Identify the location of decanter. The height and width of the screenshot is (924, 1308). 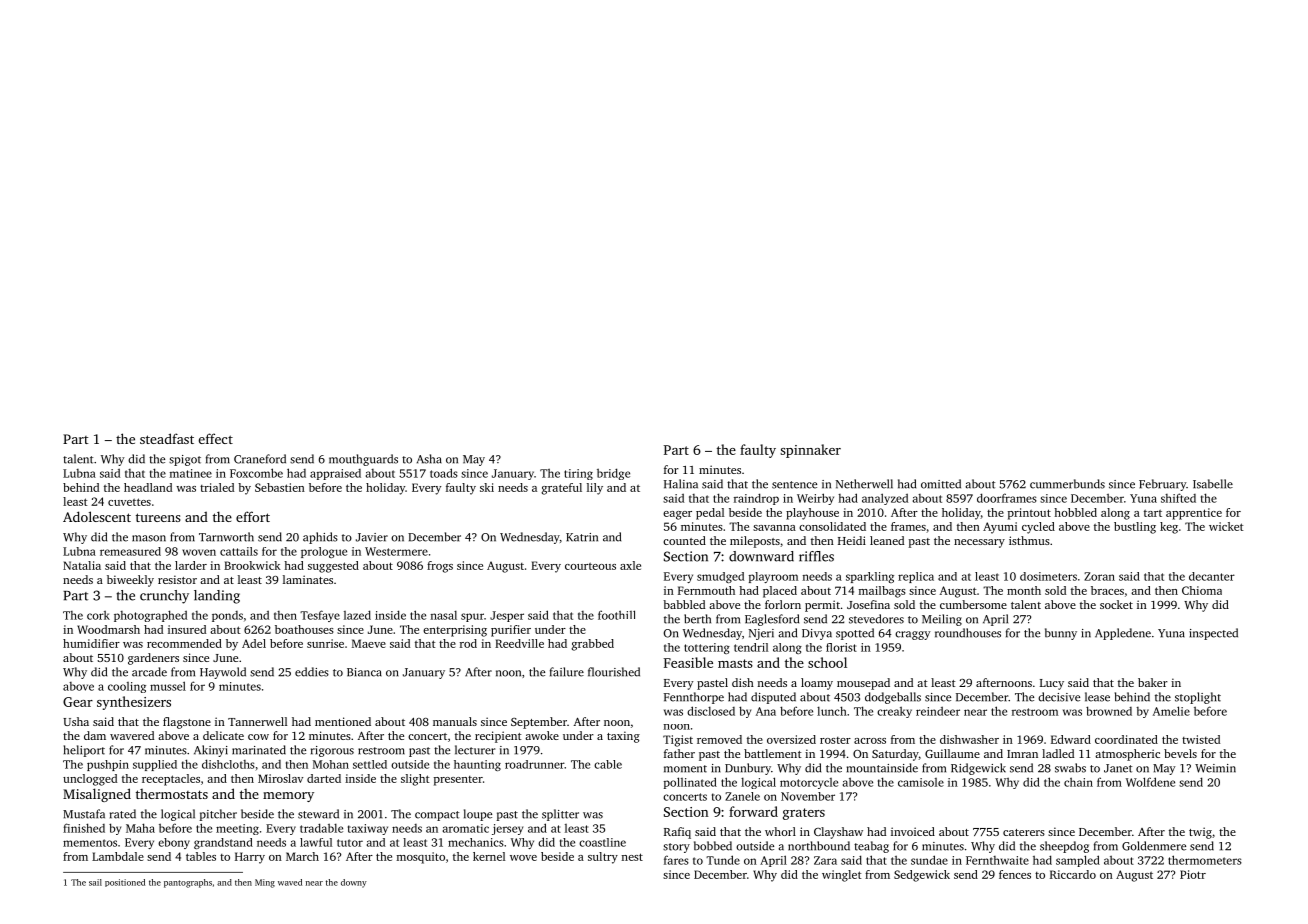
(1212, 576).
